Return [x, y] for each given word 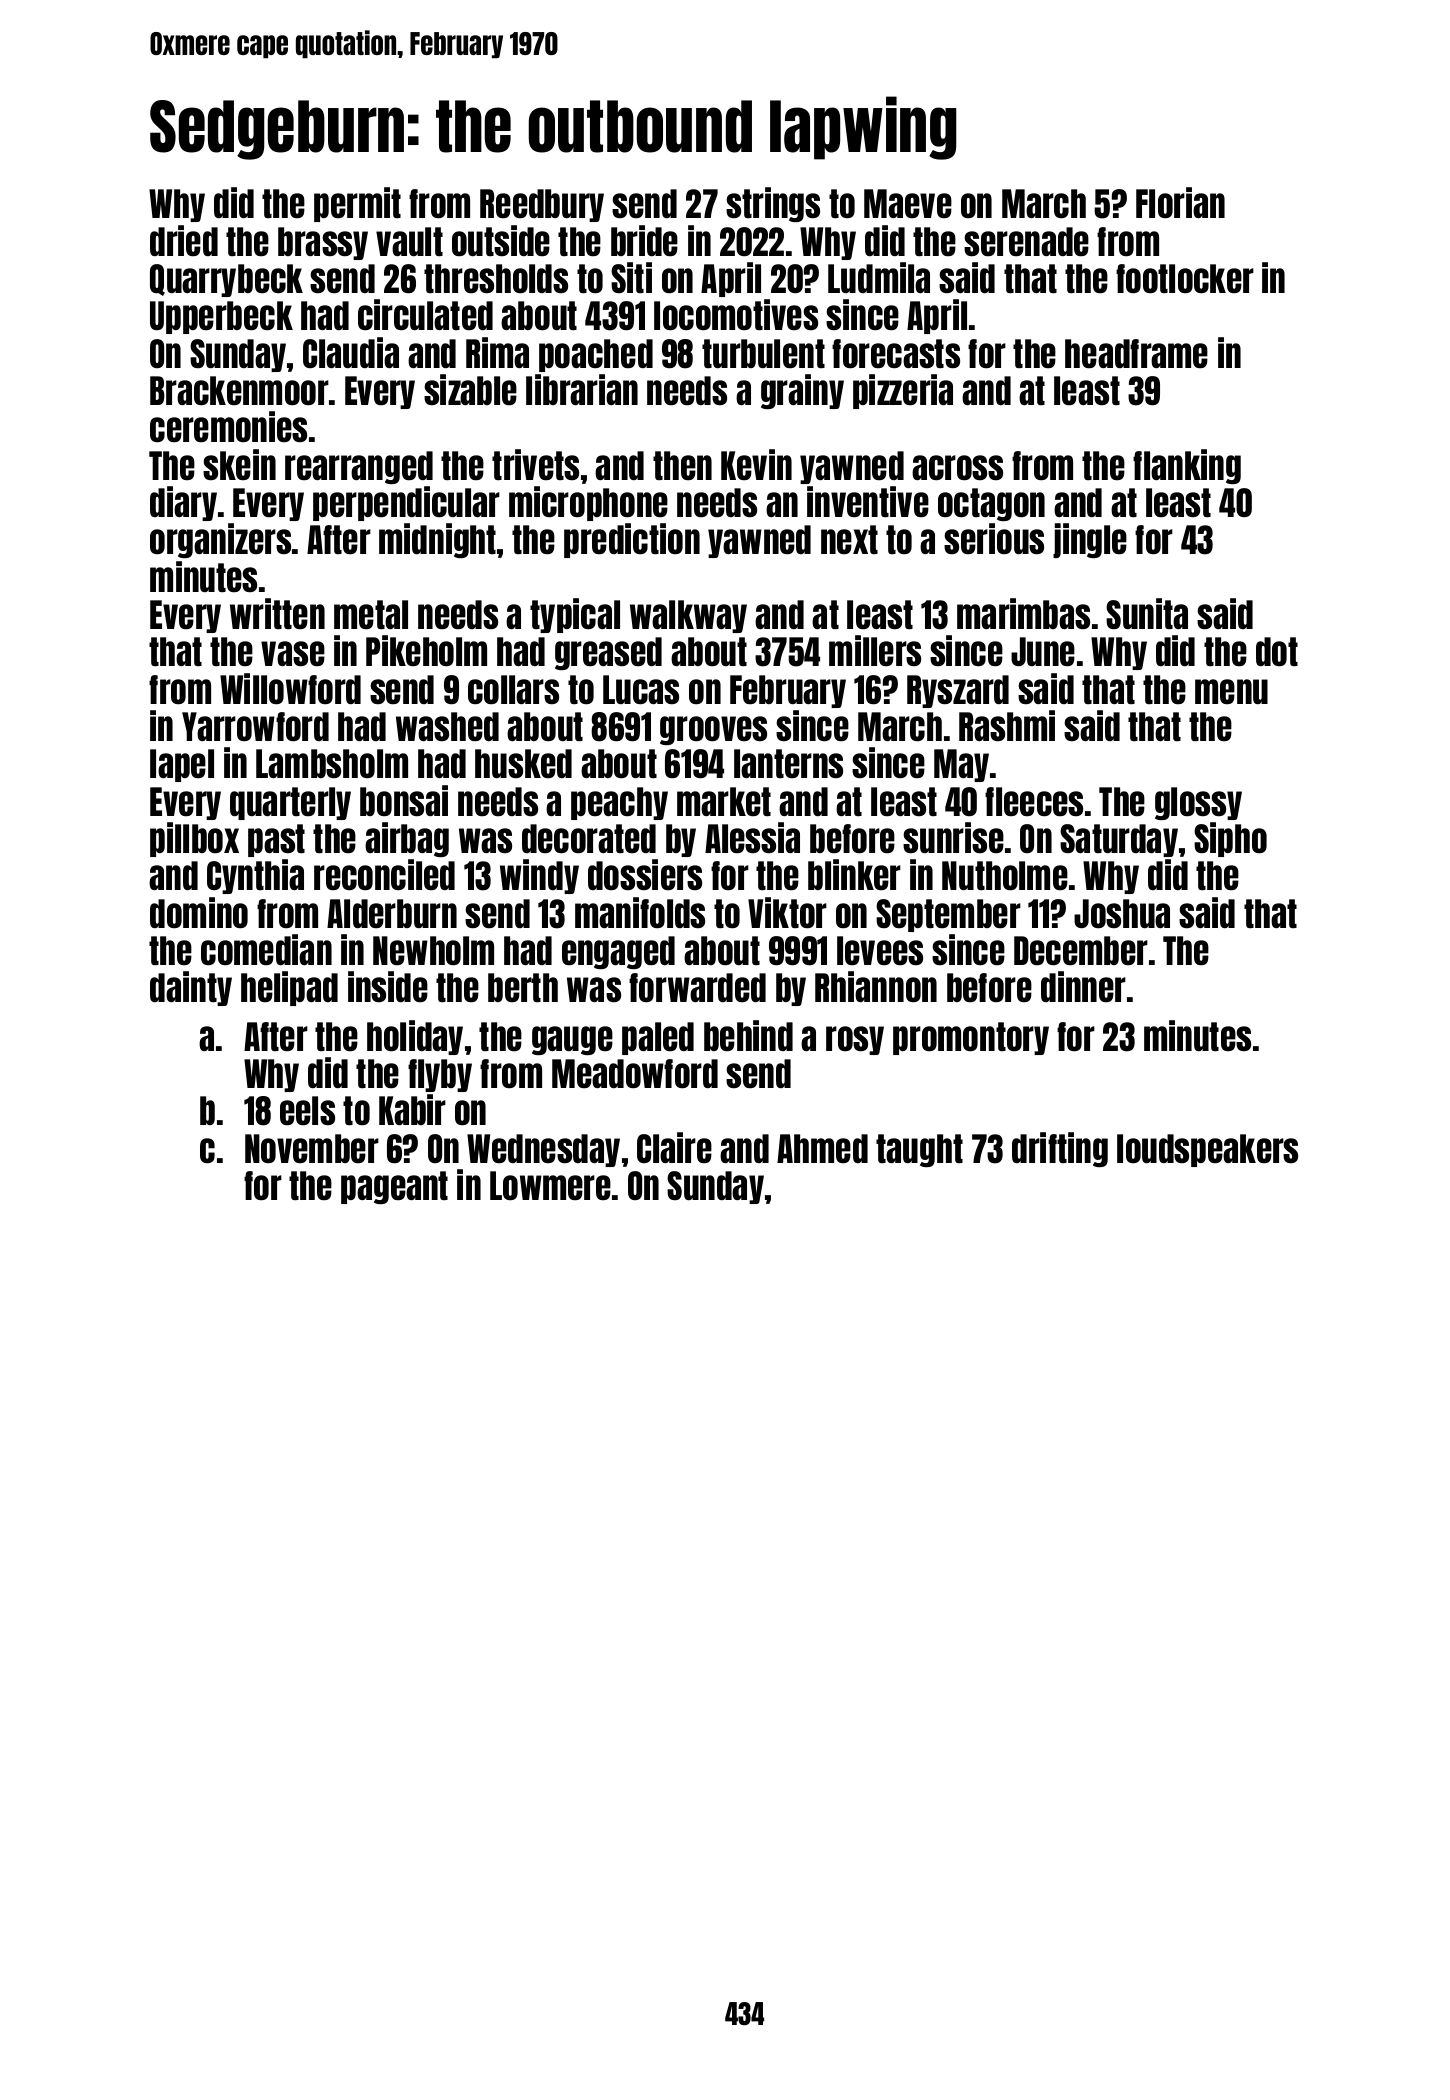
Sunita [1147, 613]
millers [875, 650]
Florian [1180, 202]
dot [1277, 651]
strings [773, 204]
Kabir [412, 1109]
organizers [220, 540]
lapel [182, 765]
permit [357, 204]
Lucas [641, 689]
